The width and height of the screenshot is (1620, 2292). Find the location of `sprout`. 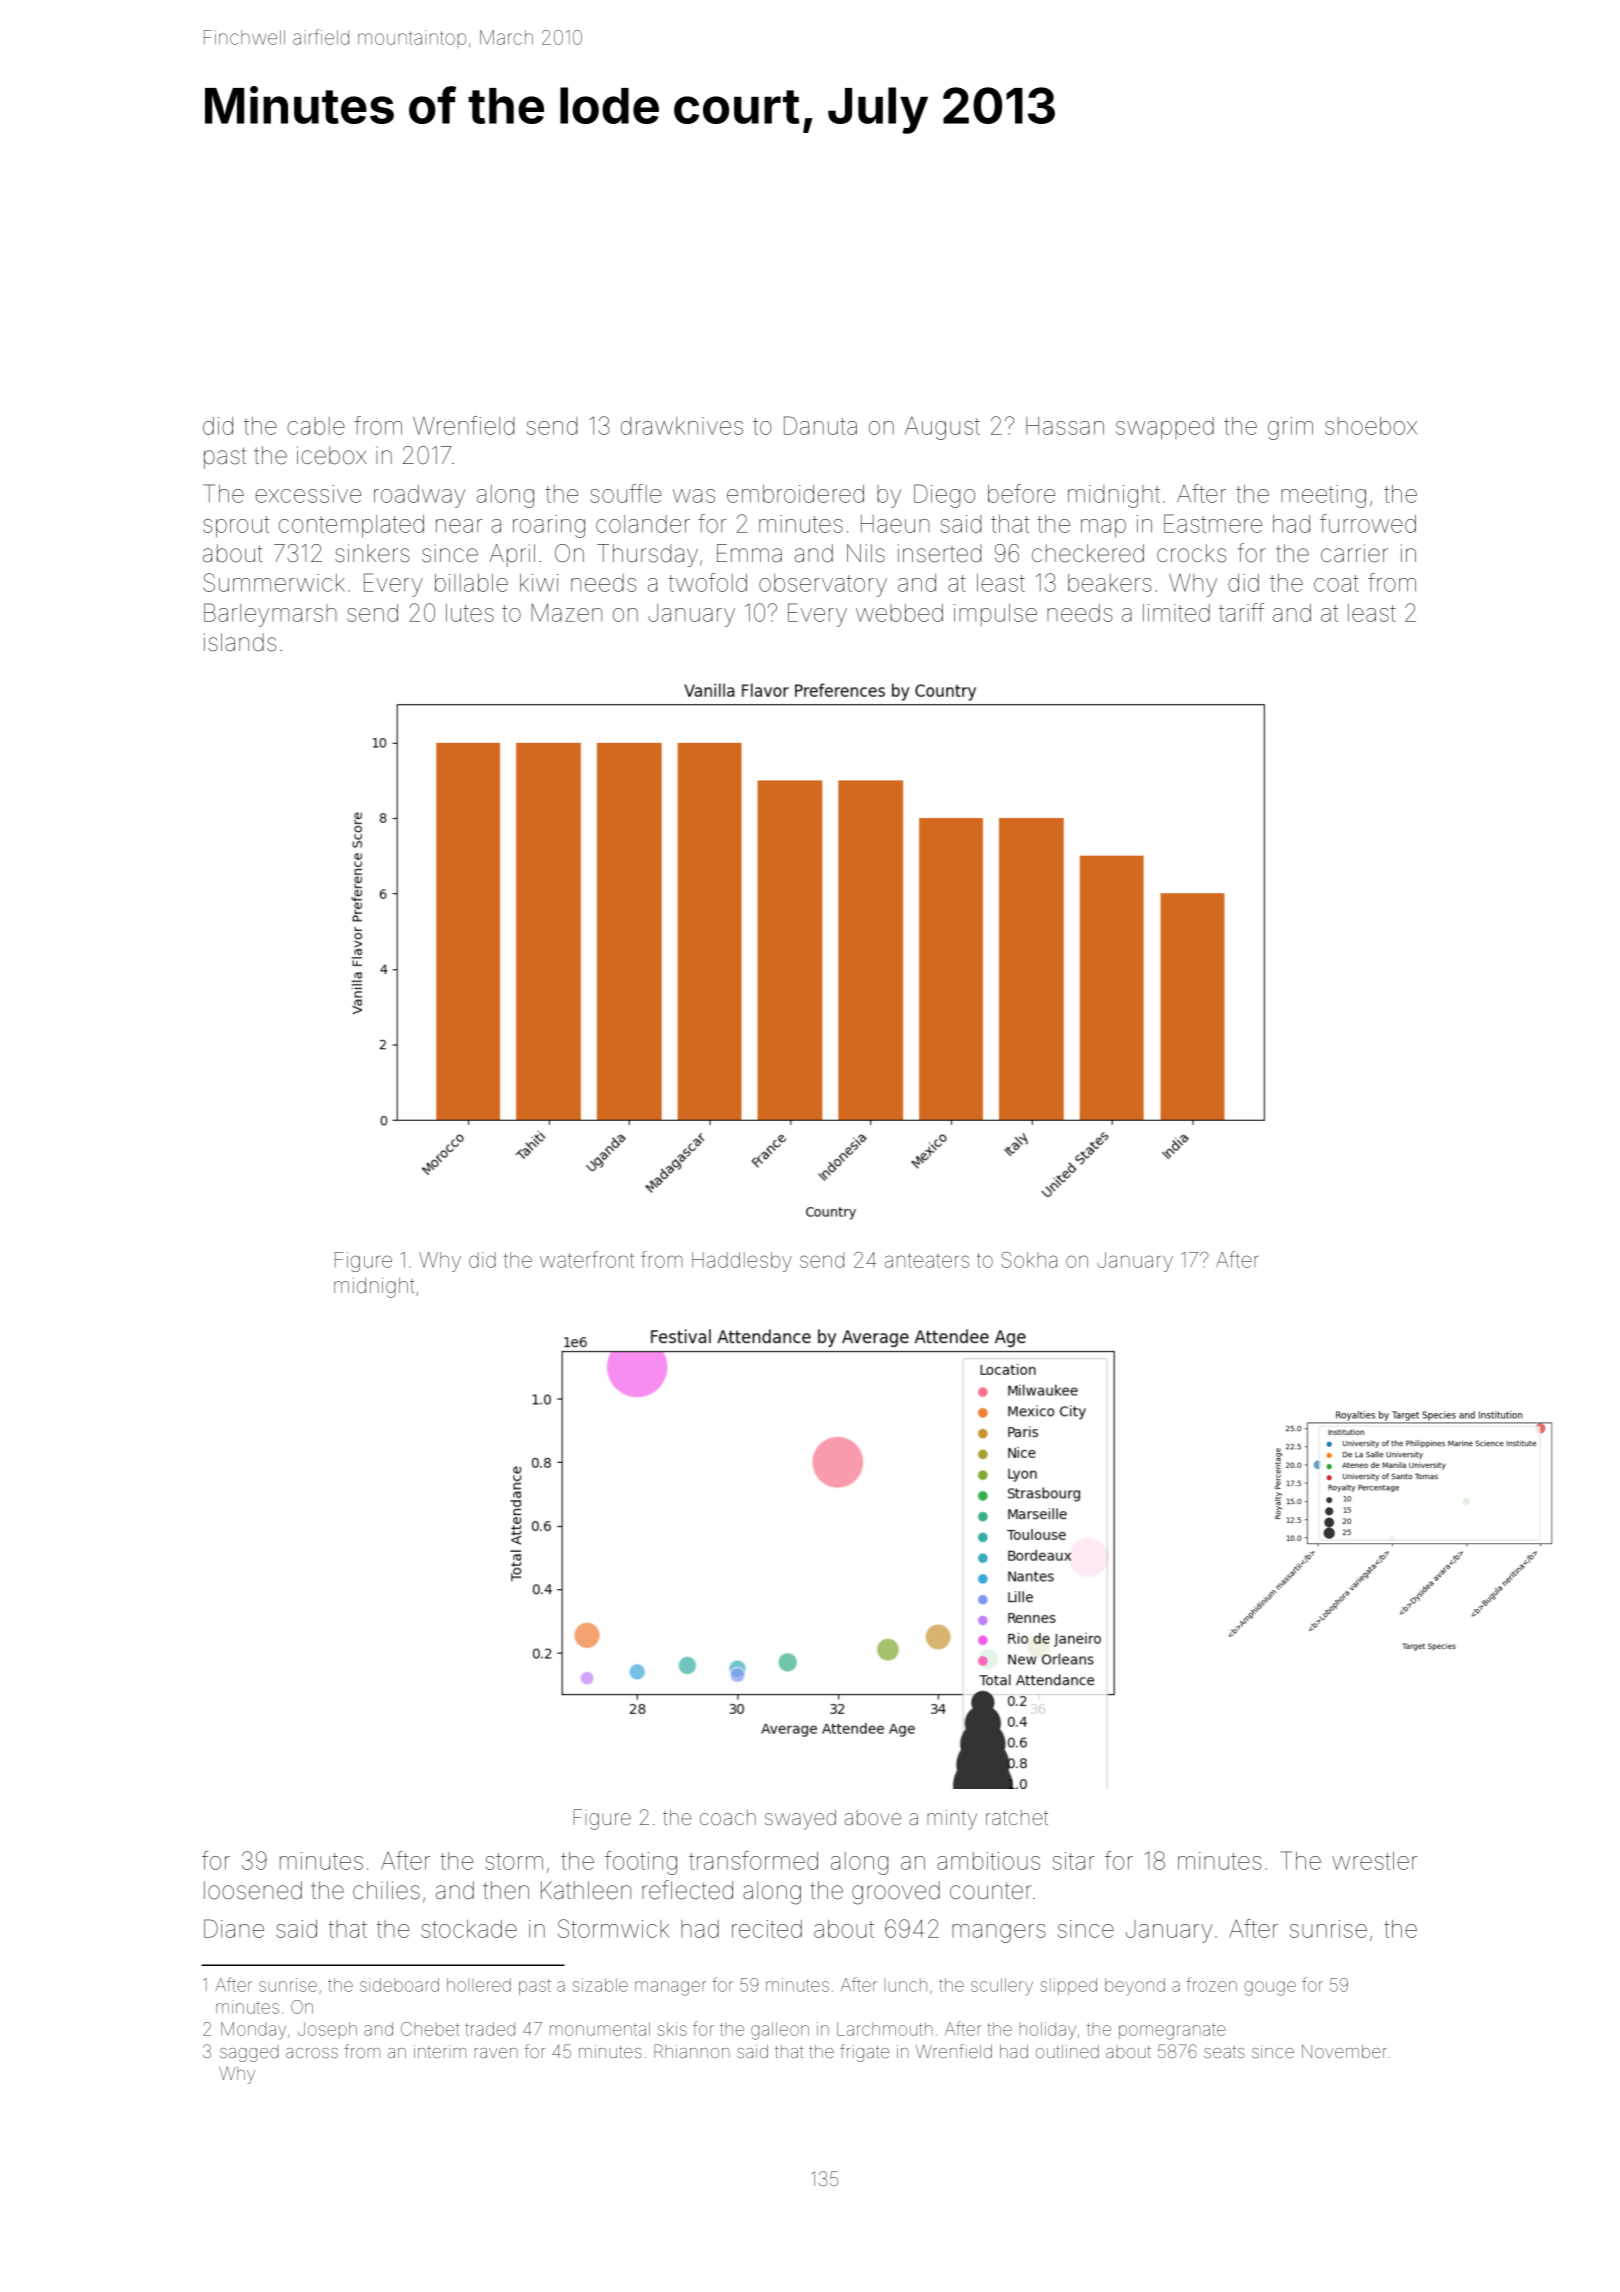

sprout is located at coordinates (236, 527).
